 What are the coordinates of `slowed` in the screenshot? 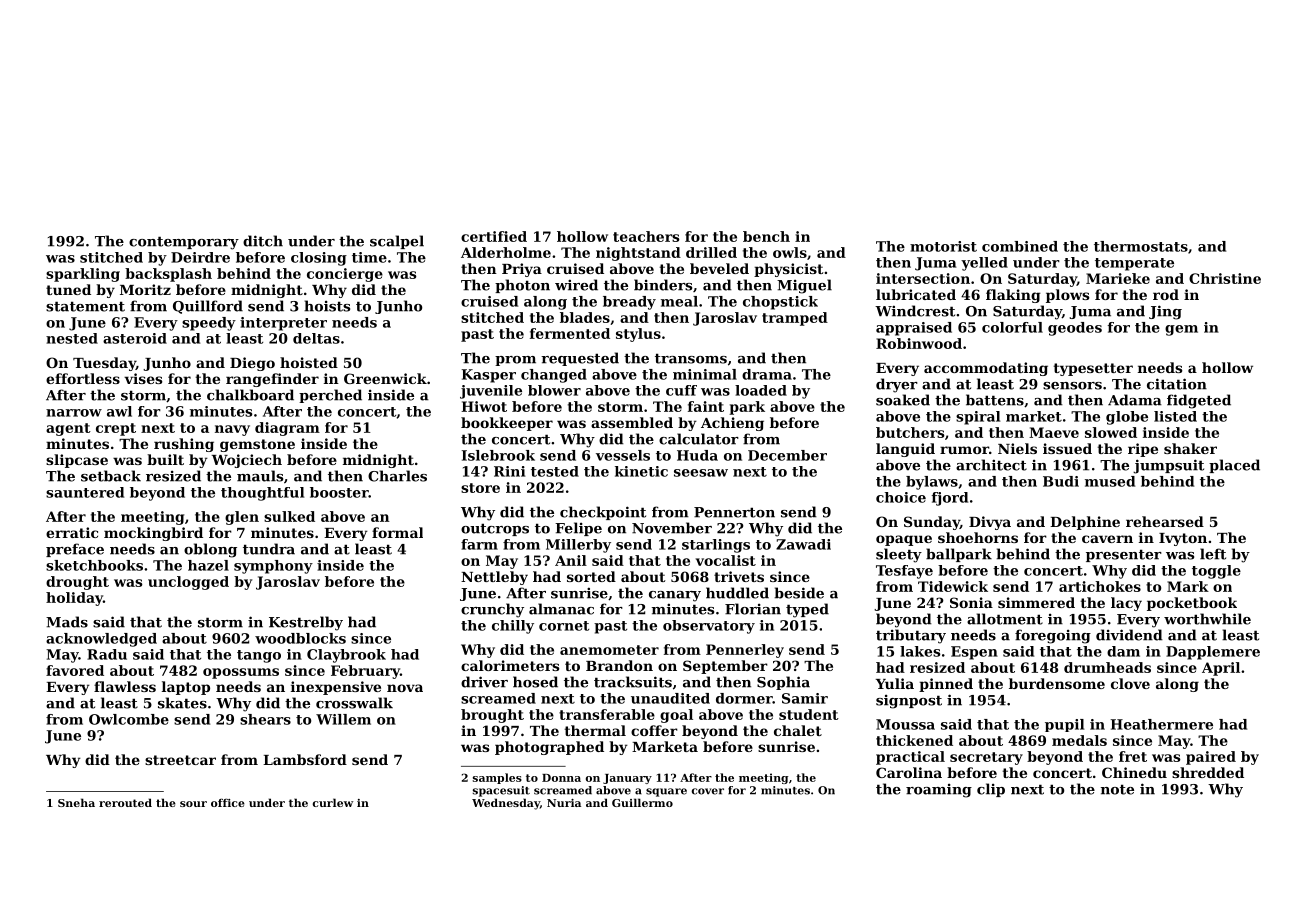 It's located at (1111, 432).
